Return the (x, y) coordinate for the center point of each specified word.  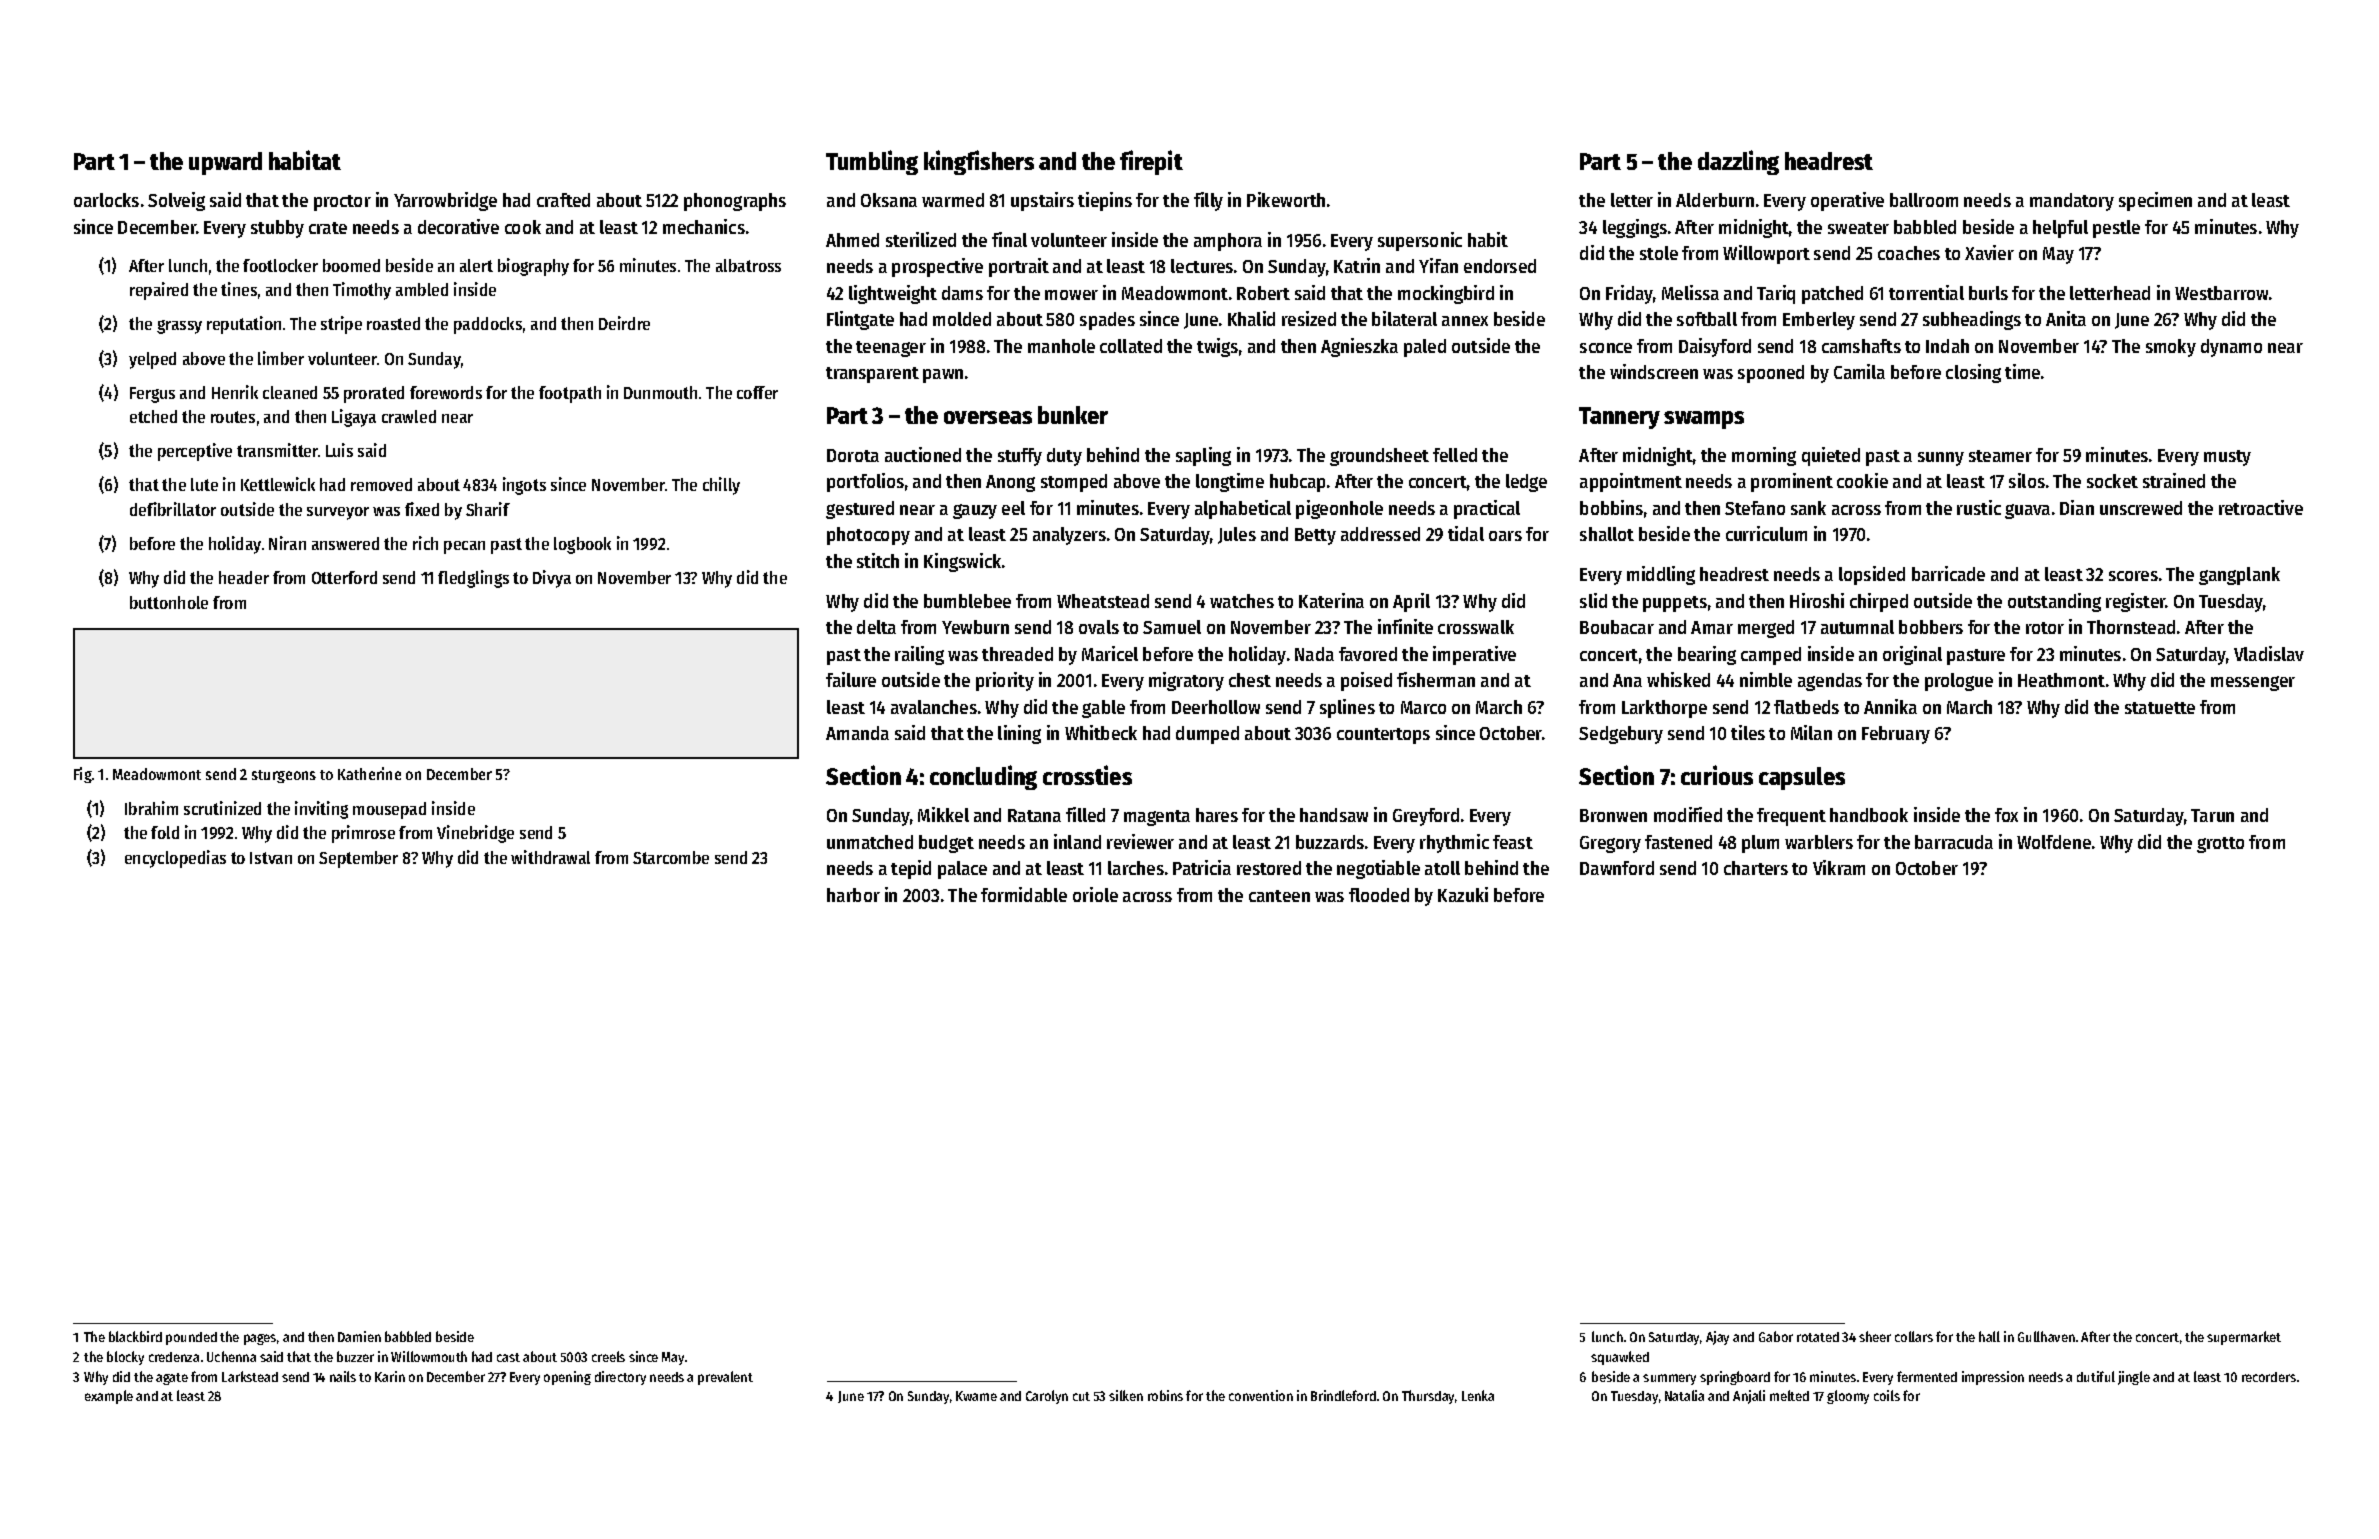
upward (225, 163)
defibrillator (173, 509)
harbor (853, 895)
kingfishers (979, 162)
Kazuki (1463, 894)
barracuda (1954, 842)
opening (567, 1378)
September (358, 859)
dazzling (1738, 162)
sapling (1203, 456)
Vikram (1839, 867)
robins (1165, 1395)
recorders (2269, 1377)
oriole (1095, 894)
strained (2174, 480)
